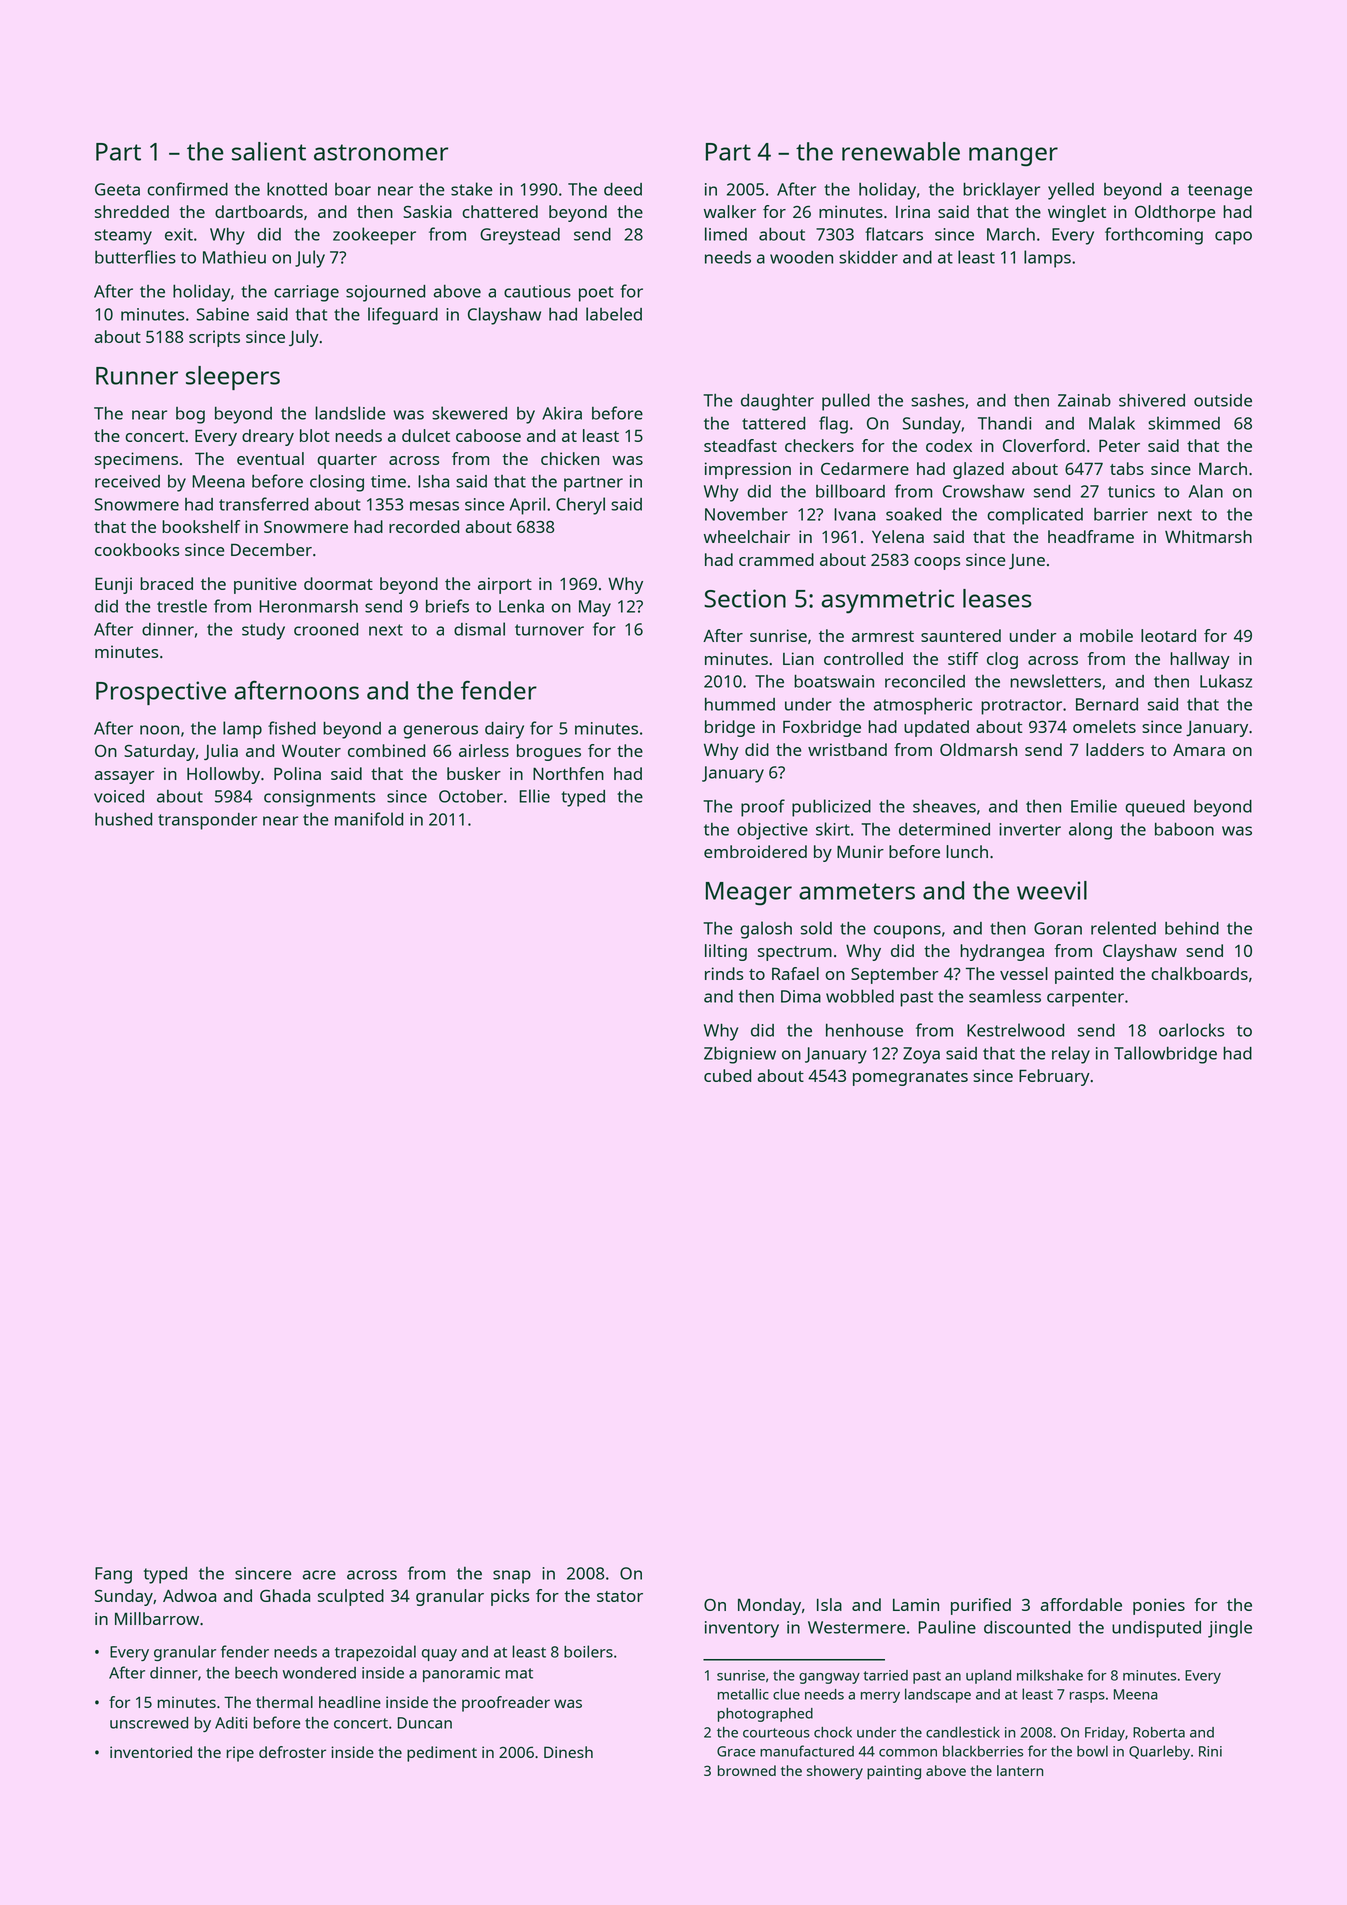 The width and height of the screenshot is (1347, 1905). What do you see at coordinates (207, 821) in the screenshot?
I see `transponder` at bounding box center [207, 821].
